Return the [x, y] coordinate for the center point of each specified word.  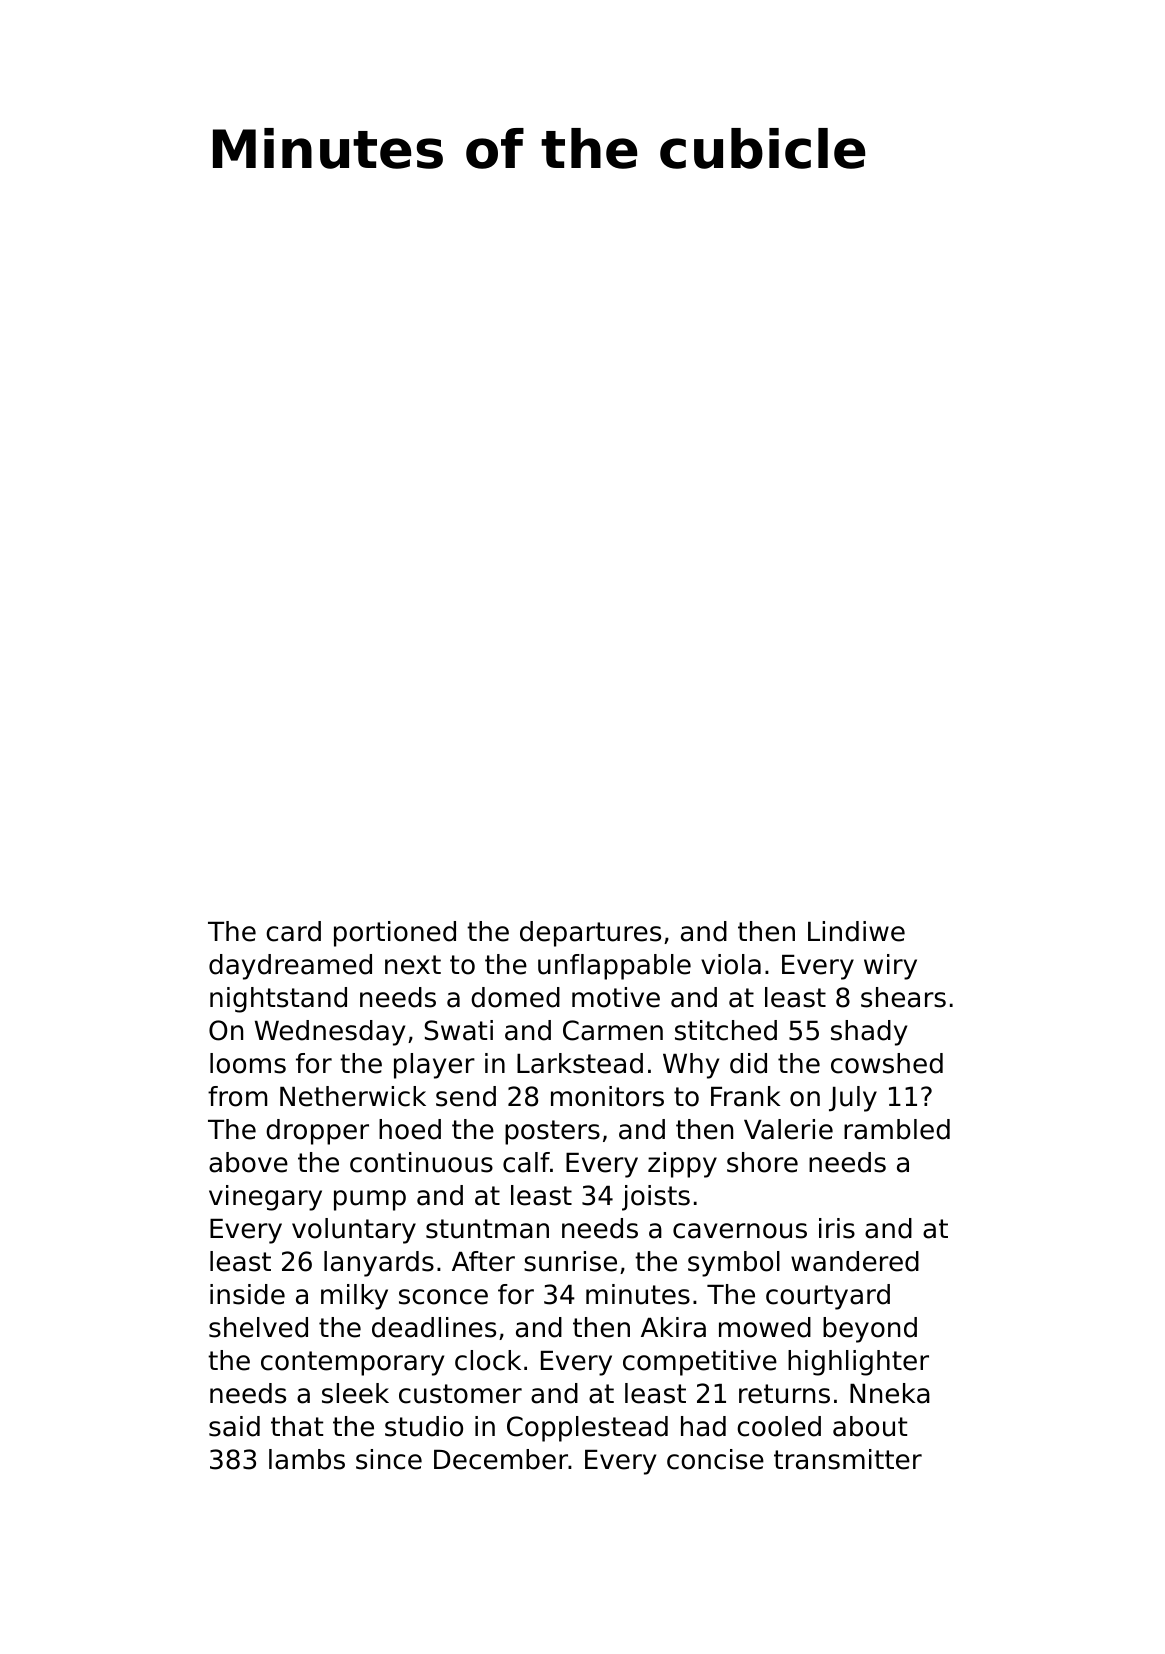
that [297, 1426]
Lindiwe [856, 931]
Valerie [788, 1129]
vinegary [265, 1198]
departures [590, 934]
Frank [745, 1096]
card [293, 931]
